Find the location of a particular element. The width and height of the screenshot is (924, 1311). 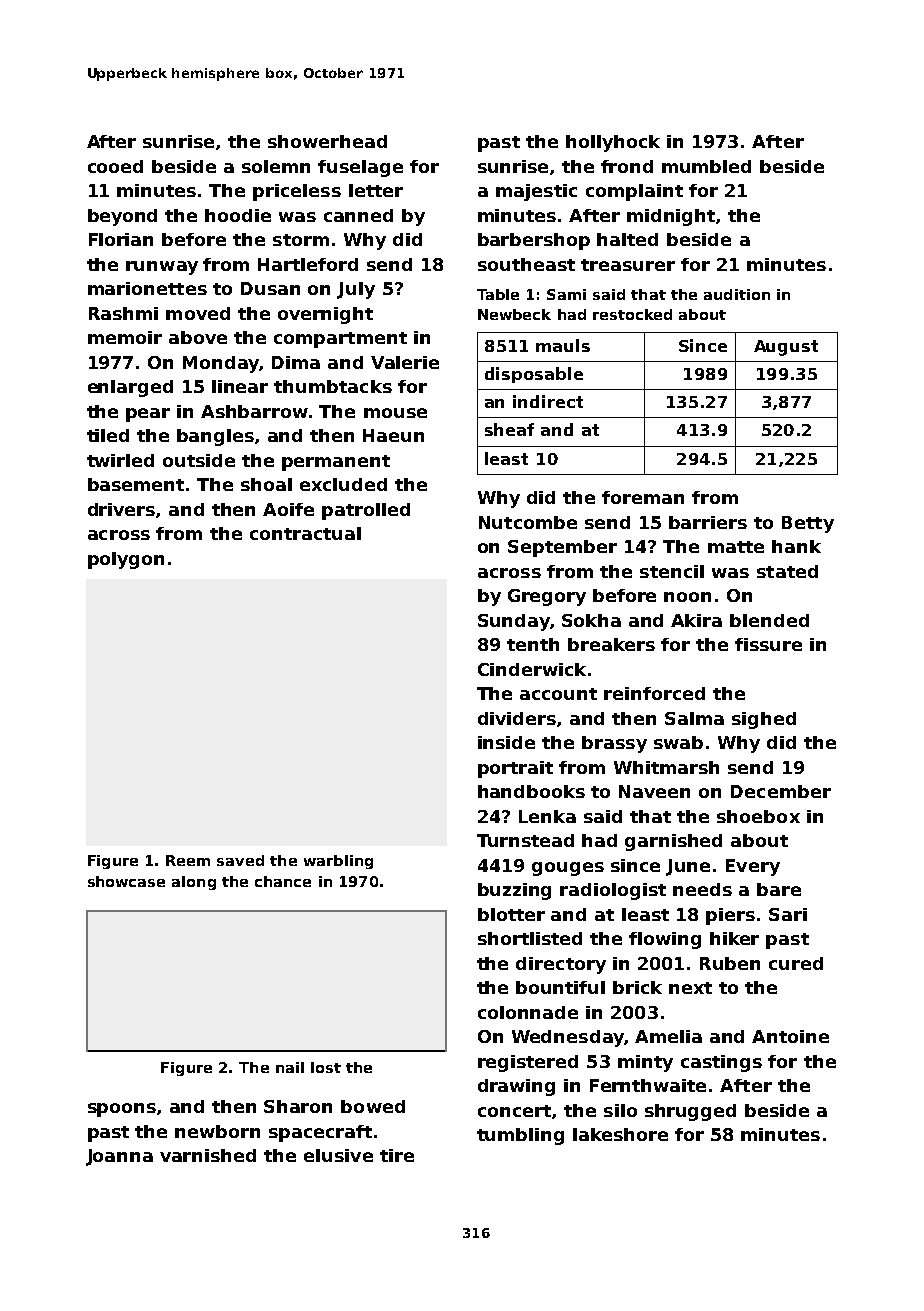

tire is located at coordinates (397, 1155).
